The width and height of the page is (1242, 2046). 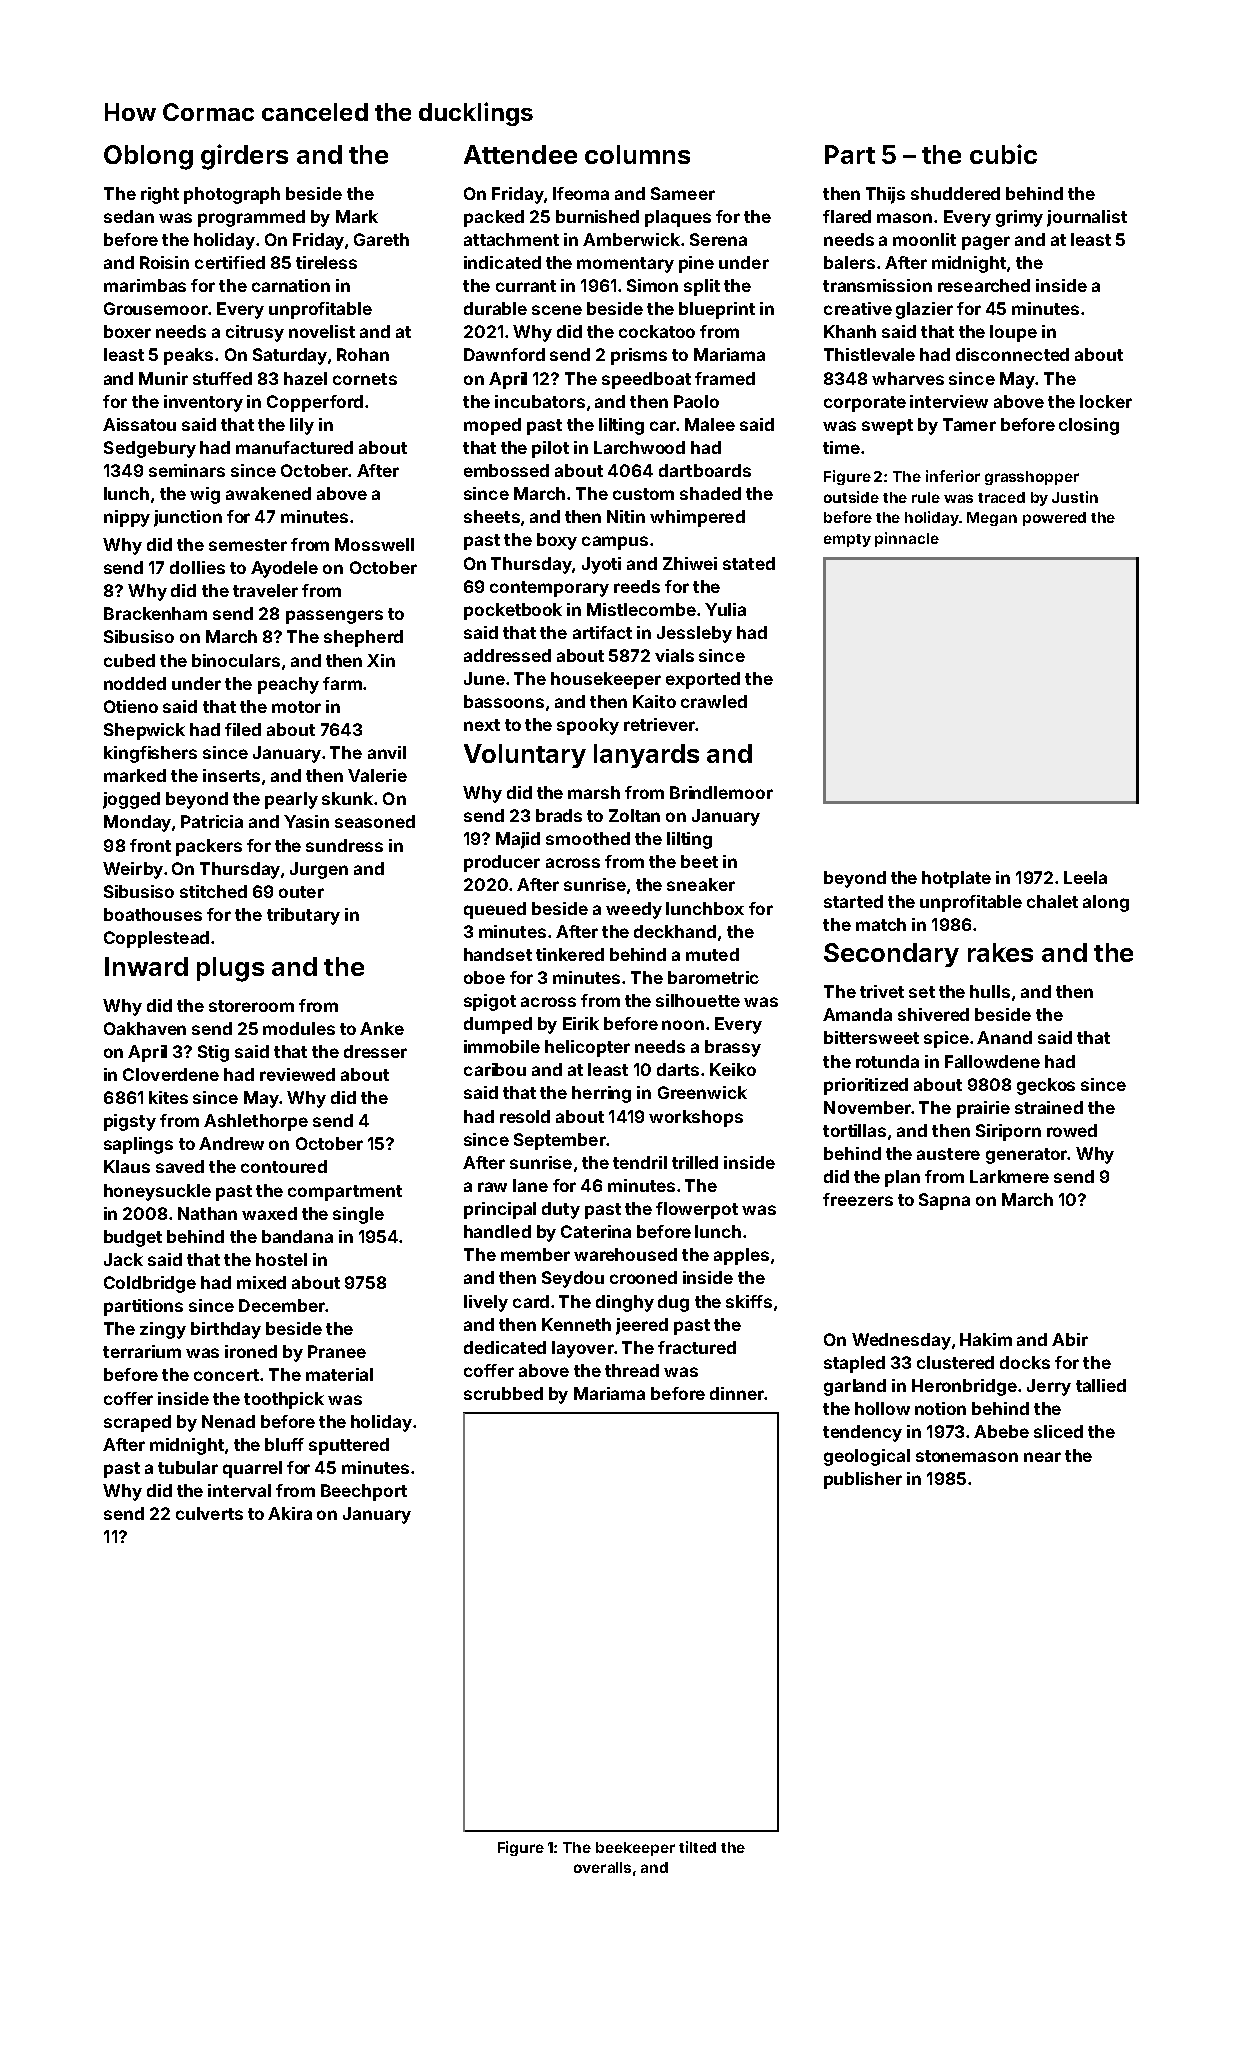 What do you see at coordinates (148, 157) in the page?
I see `Oblong` at bounding box center [148, 157].
